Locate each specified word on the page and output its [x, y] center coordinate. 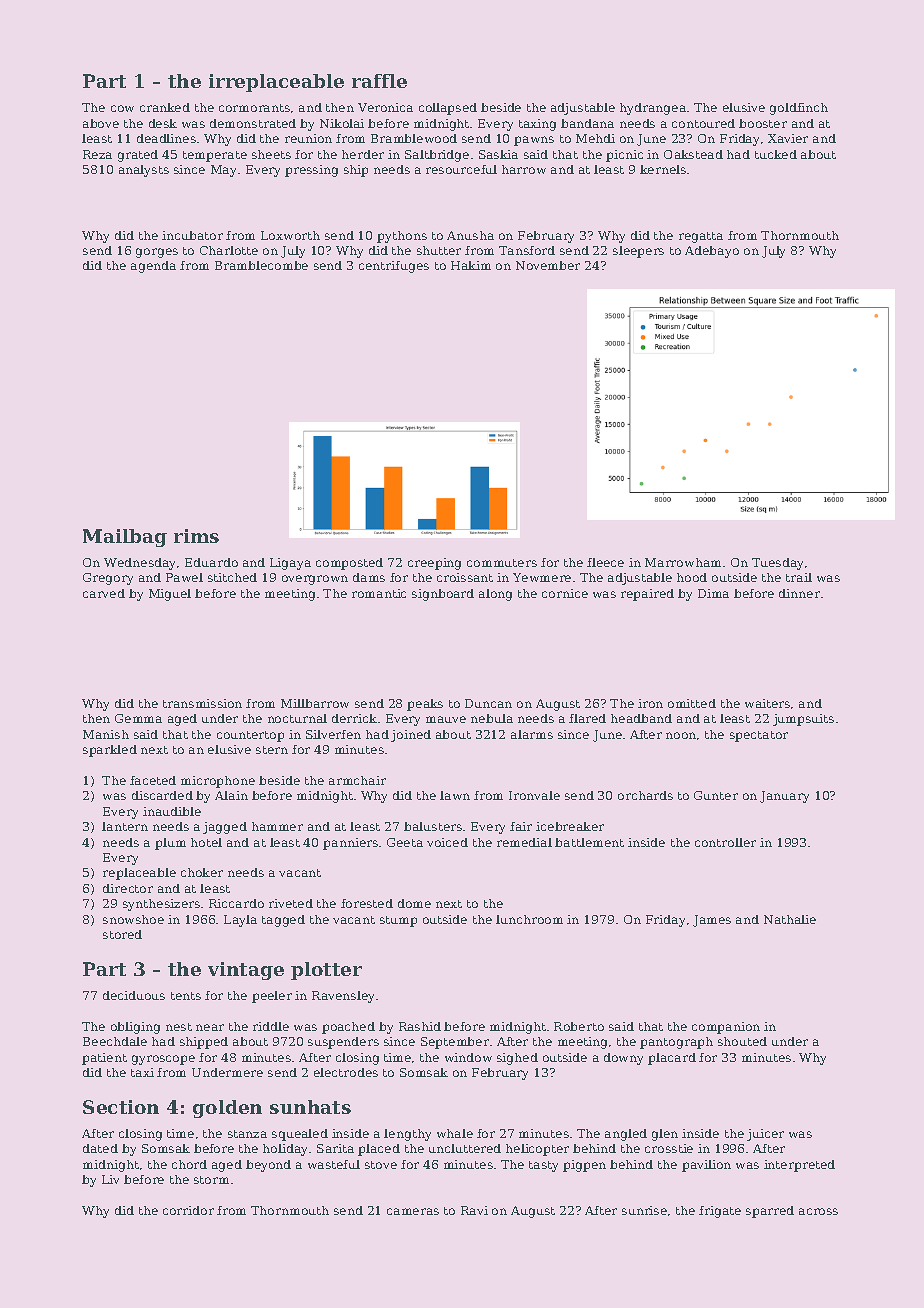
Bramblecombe [261, 265]
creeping [434, 564]
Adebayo [712, 252]
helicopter [537, 1150]
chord [189, 1164]
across [818, 1211]
